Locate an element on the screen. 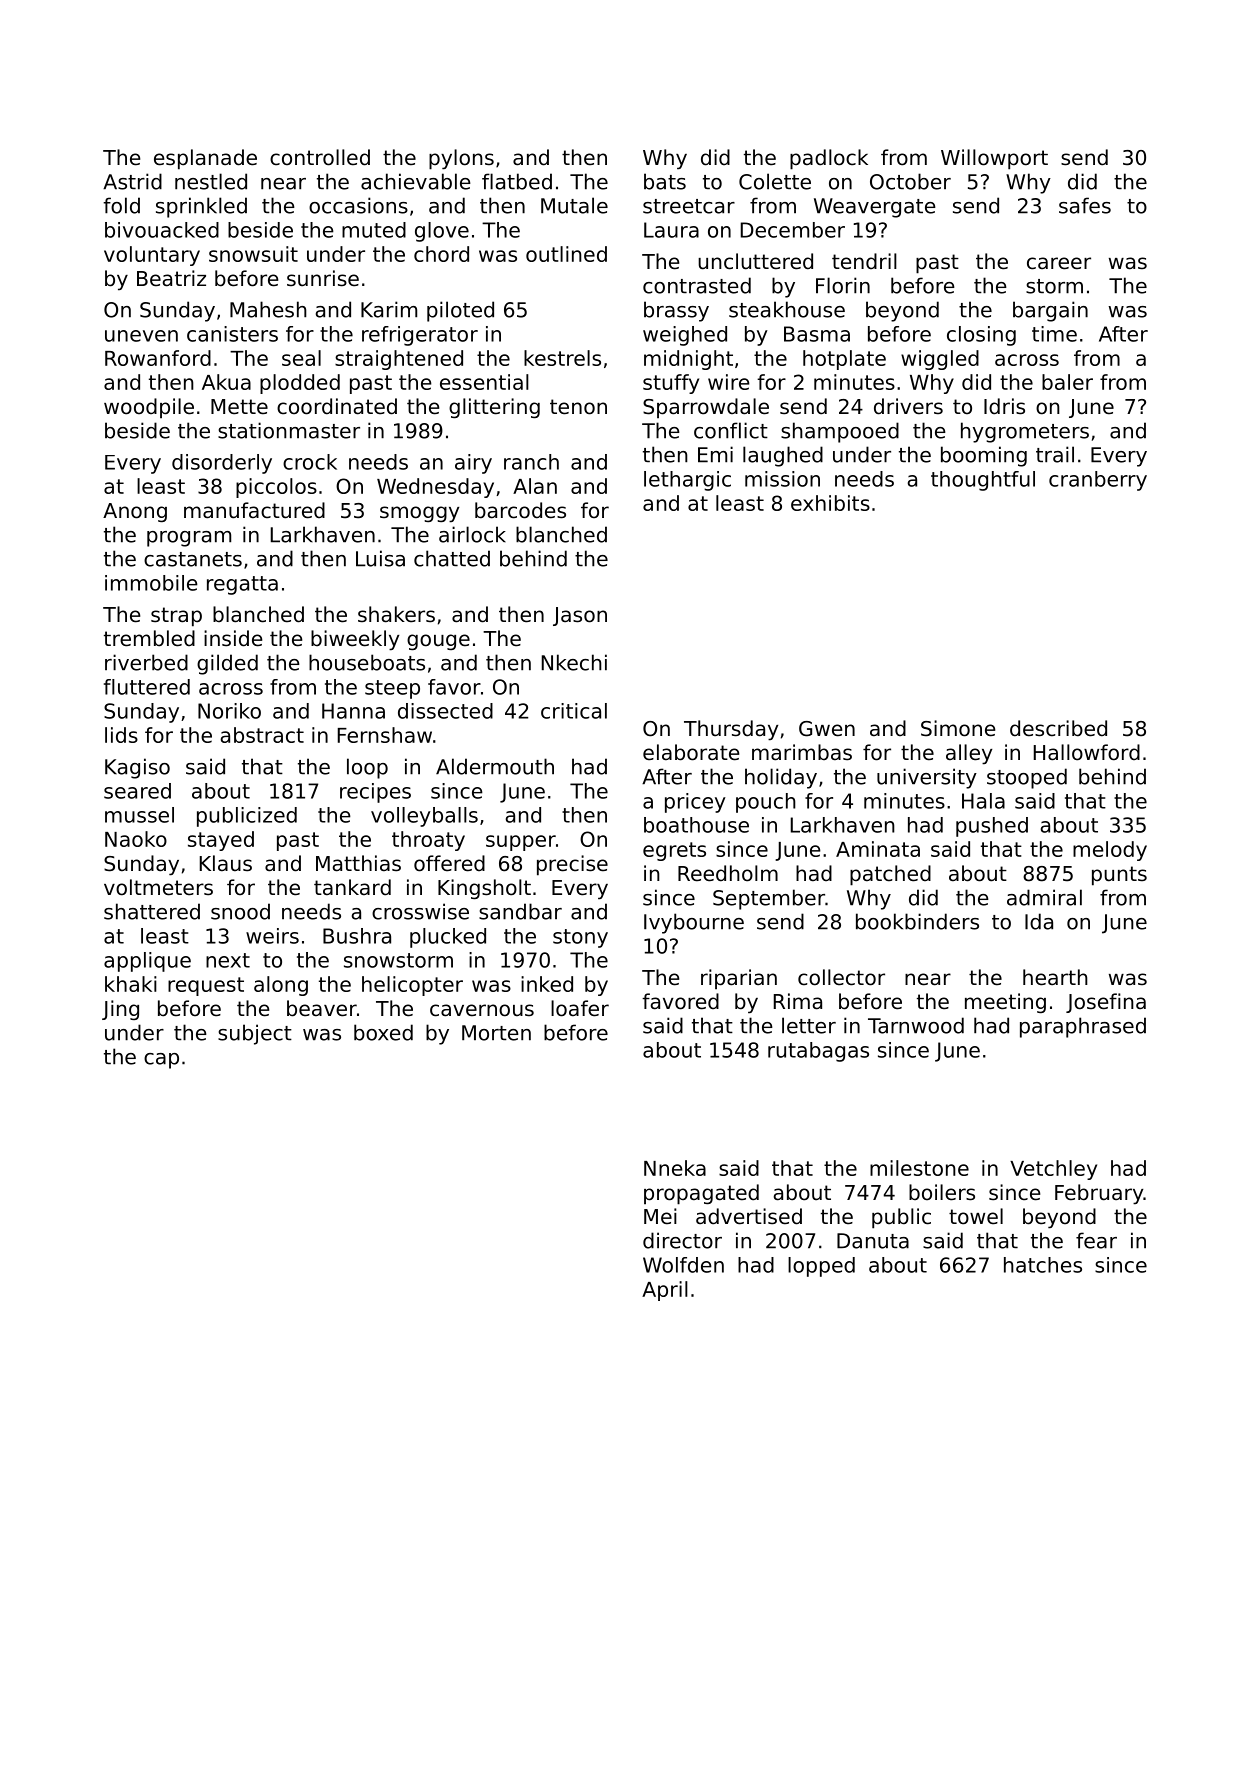 Image resolution: width=1251 pixels, height=1769 pixels. loafer is located at coordinates (580, 1008).
